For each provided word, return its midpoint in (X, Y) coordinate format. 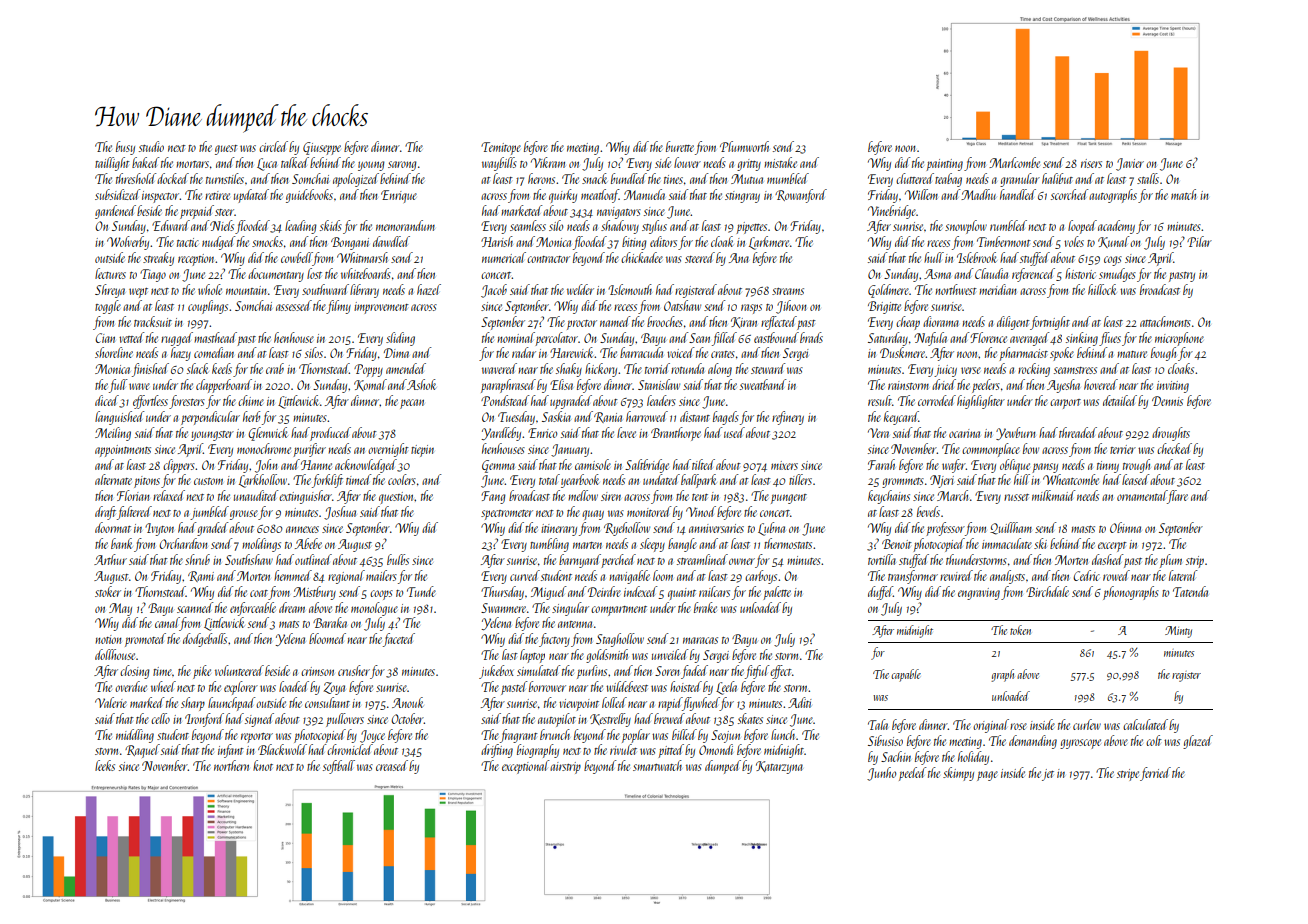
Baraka (330, 622)
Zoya (334, 688)
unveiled (670, 654)
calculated (1145, 724)
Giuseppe (322, 148)
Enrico (542, 433)
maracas (700, 640)
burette (680, 146)
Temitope (501, 148)
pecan (412, 404)
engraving (979, 594)
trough (1136, 466)
